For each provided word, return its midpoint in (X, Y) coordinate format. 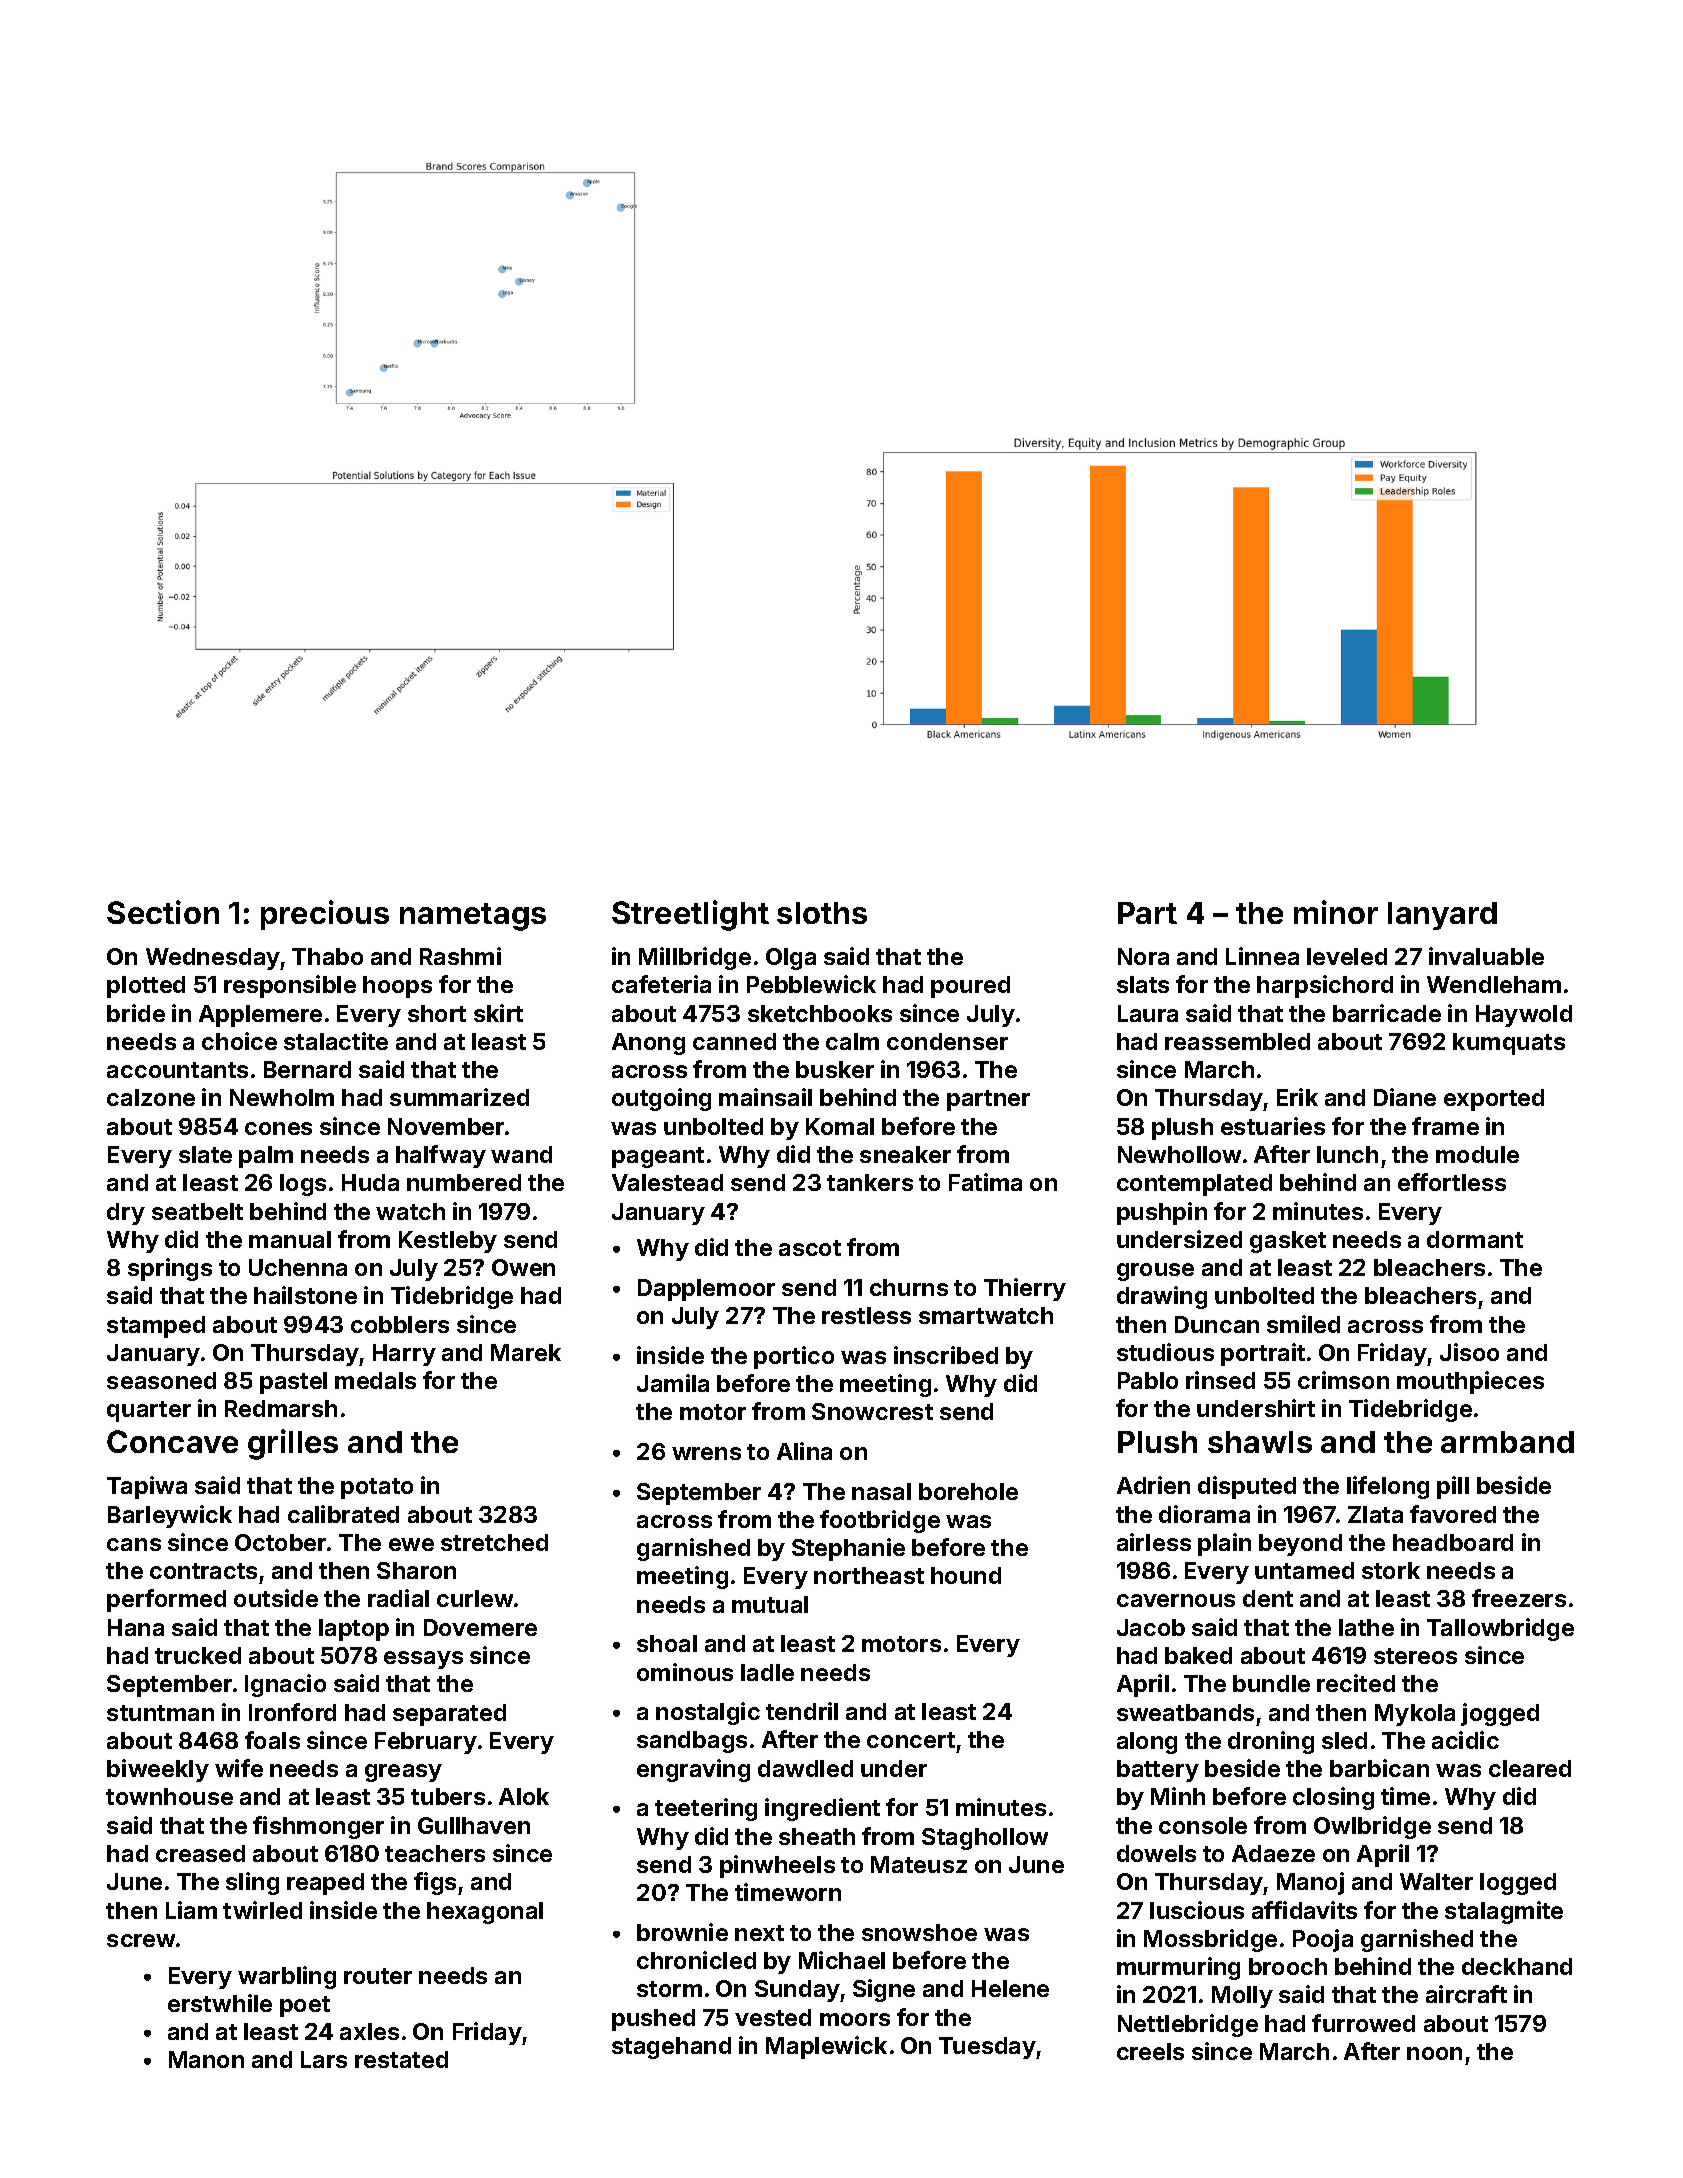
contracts (203, 1571)
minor (1336, 912)
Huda (370, 1182)
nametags (473, 917)
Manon (206, 2059)
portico (794, 1357)
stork (1391, 1570)
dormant (1475, 1239)
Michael (842, 1960)
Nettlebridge (1188, 2025)
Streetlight (690, 915)
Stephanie (848, 1549)
